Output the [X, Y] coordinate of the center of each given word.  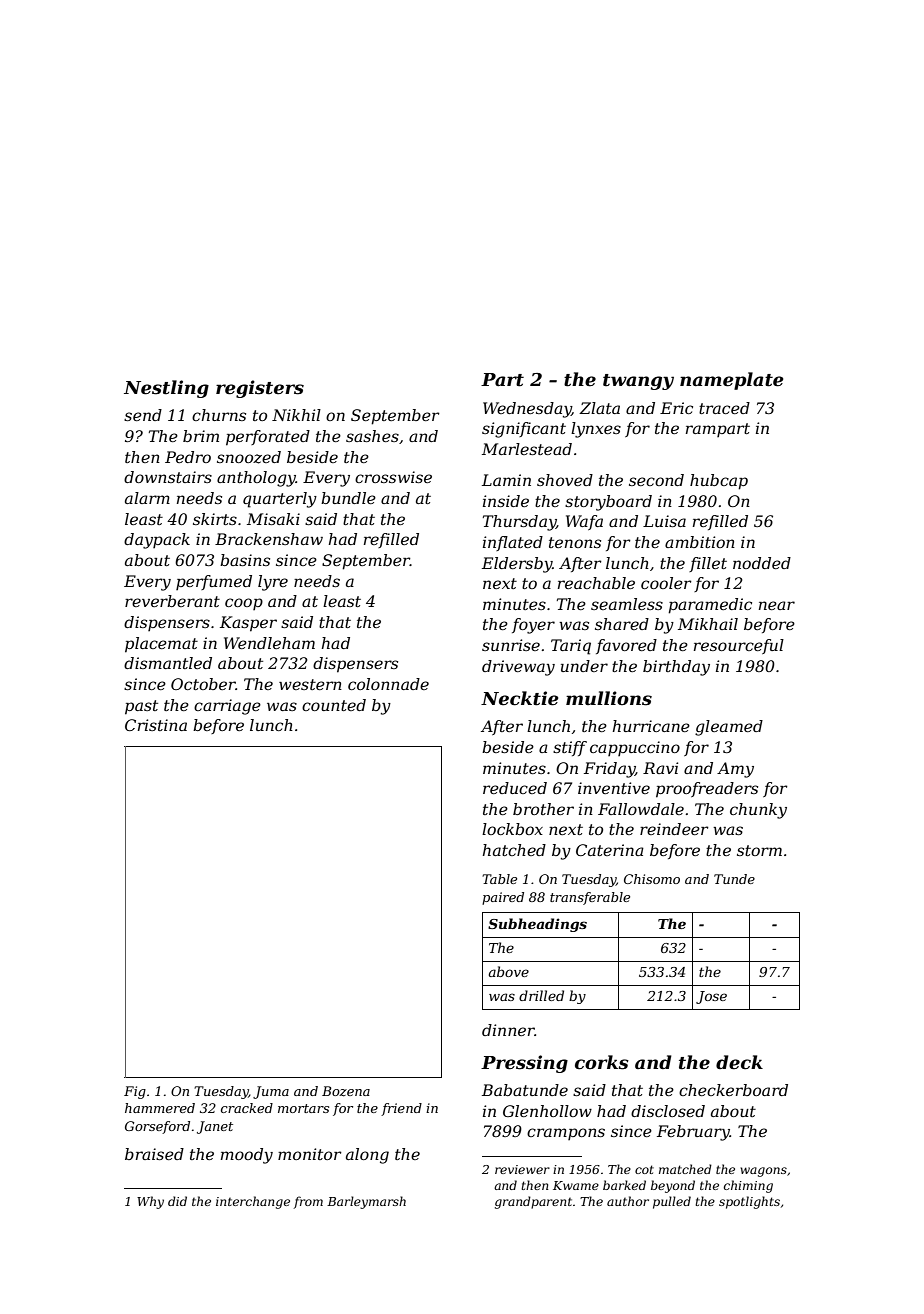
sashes [372, 436]
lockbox [512, 829]
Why [150, 1202]
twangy [638, 382]
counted [334, 705]
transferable [590, 898]
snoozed [249, 457]
